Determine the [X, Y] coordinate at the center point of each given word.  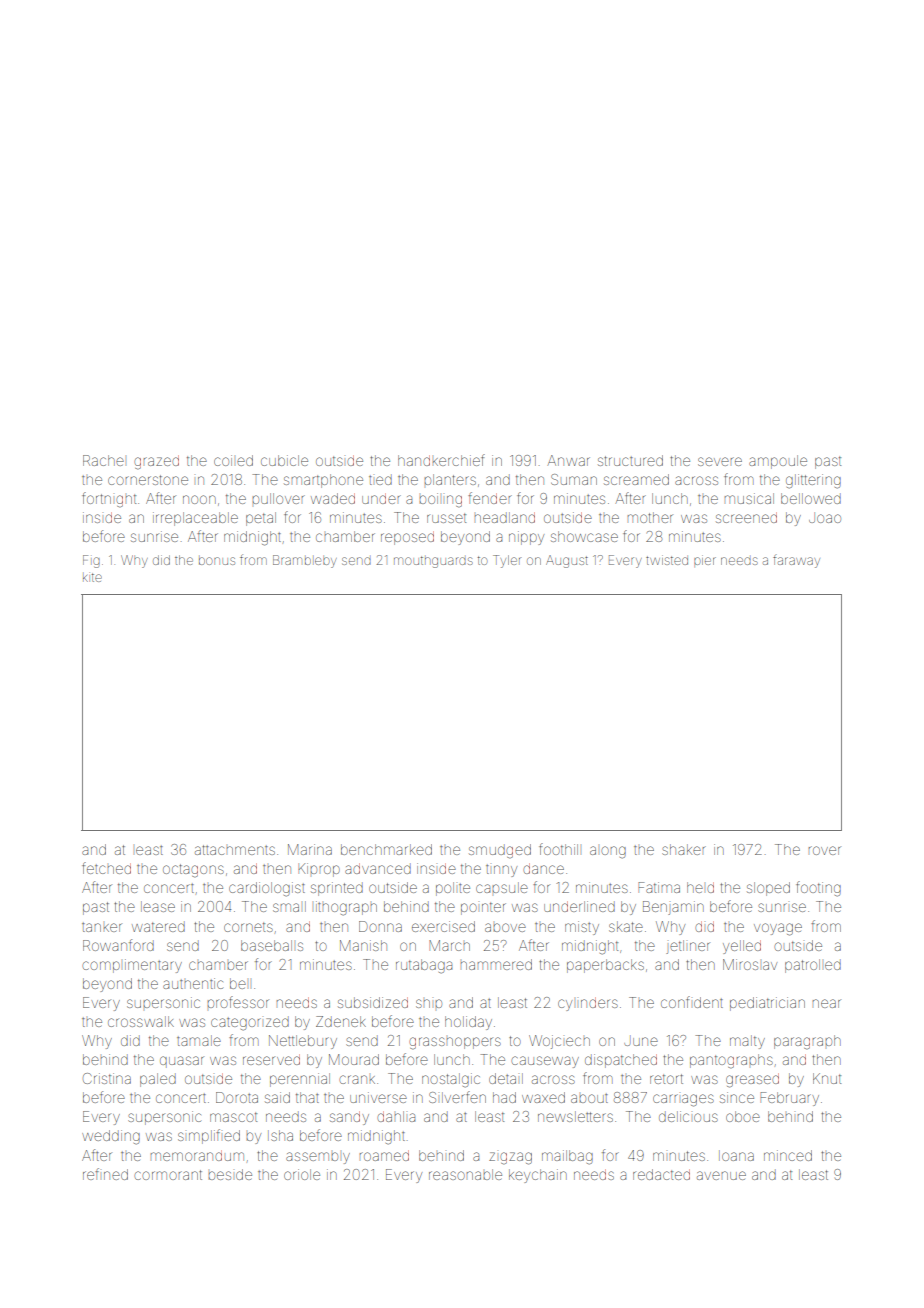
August [567, 561]
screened [746, 517]
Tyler [507, 561]
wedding [111, 1137]
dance [543, 868]
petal [261, 519]
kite [92, 577]
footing [818, 889]
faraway [796, 562]
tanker [102, 927]
